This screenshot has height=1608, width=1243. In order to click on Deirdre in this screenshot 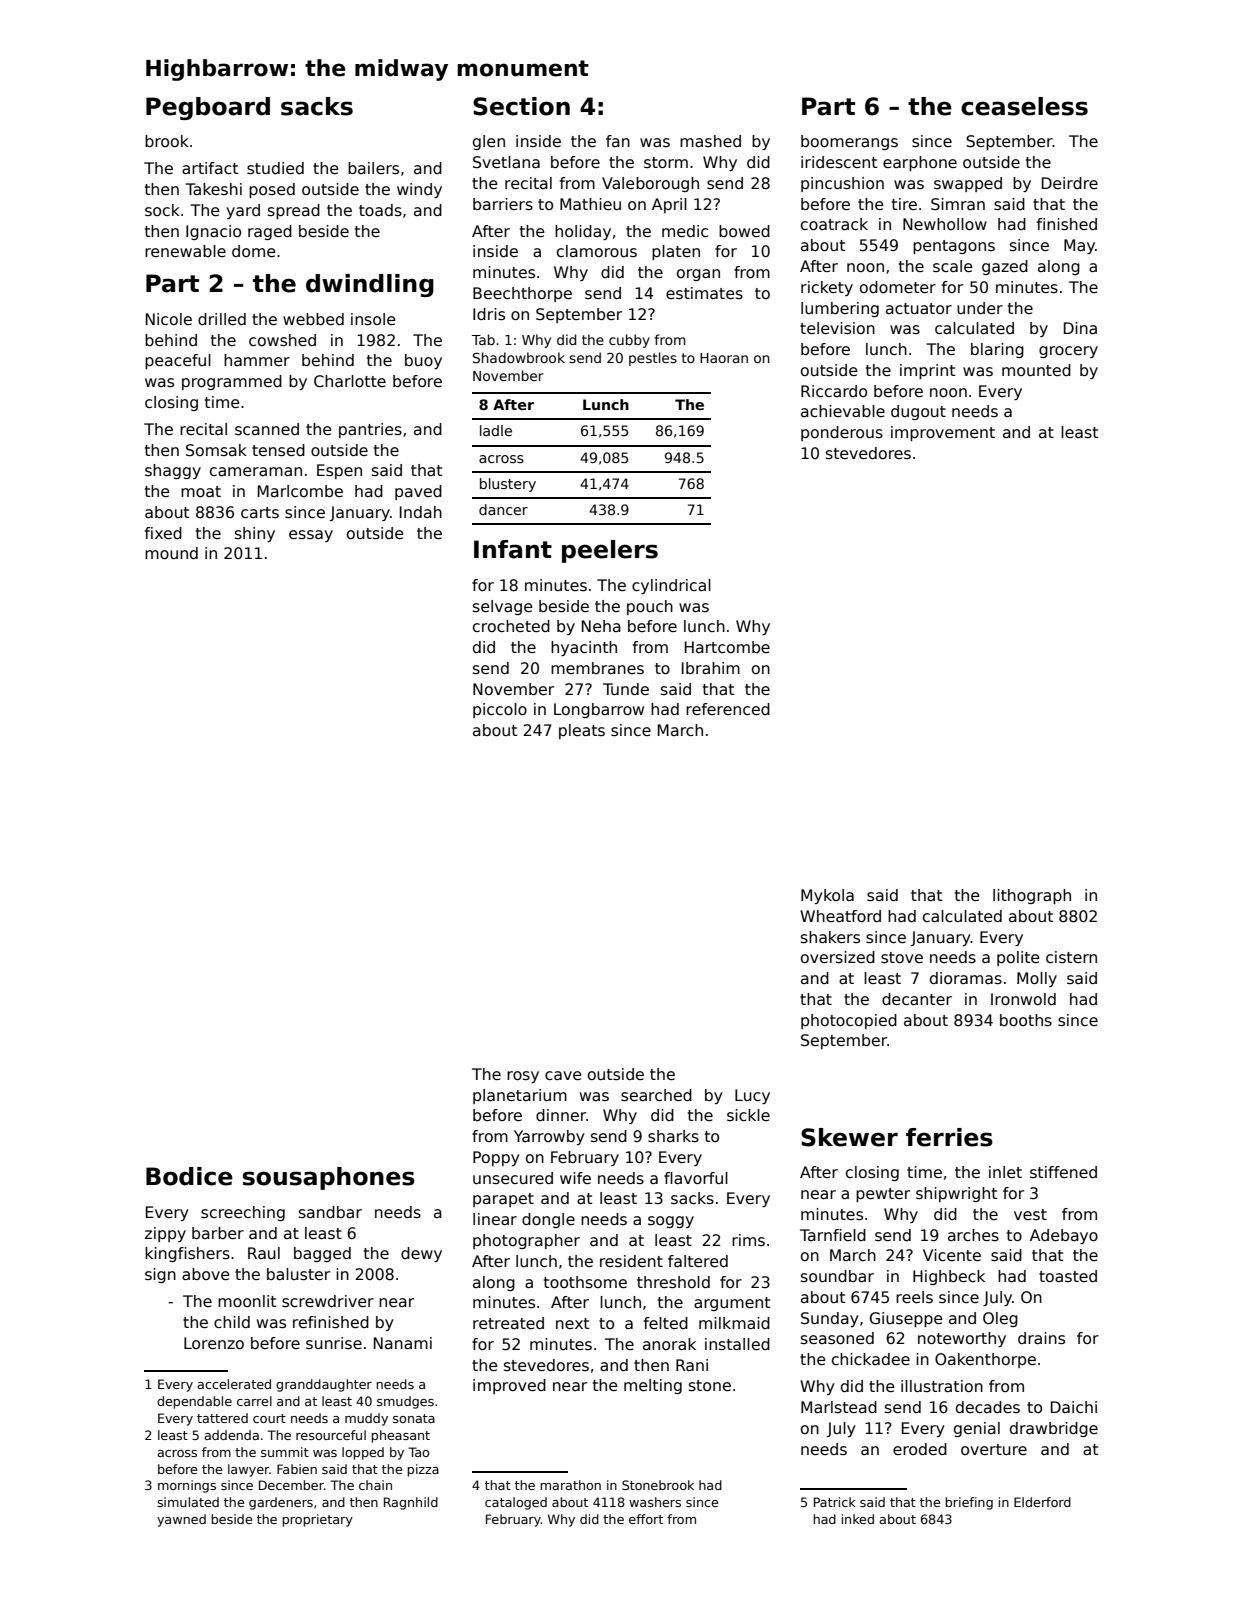, I will do `click(1070, 183)`.
